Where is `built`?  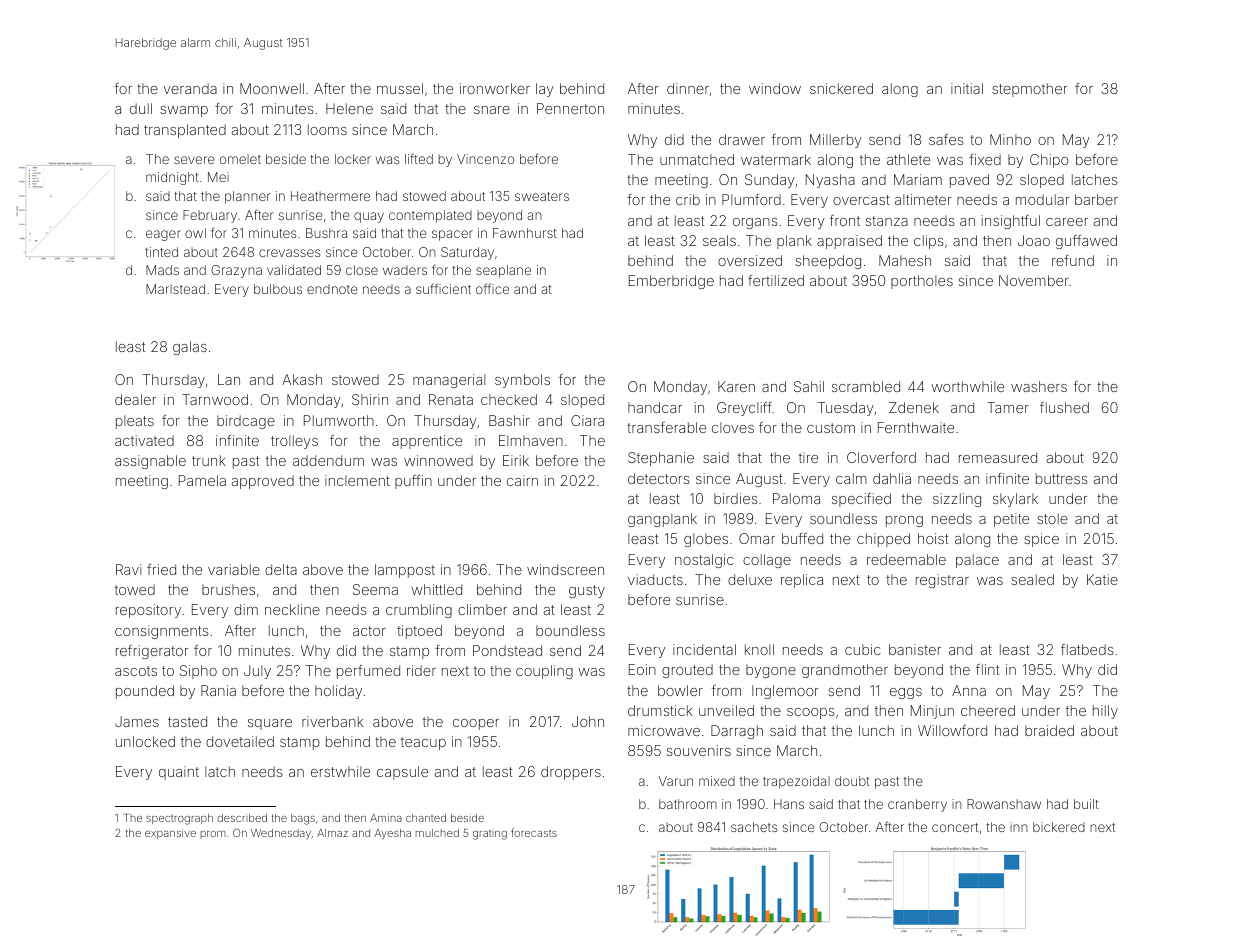 built is located at coordinates (1086, 804).
